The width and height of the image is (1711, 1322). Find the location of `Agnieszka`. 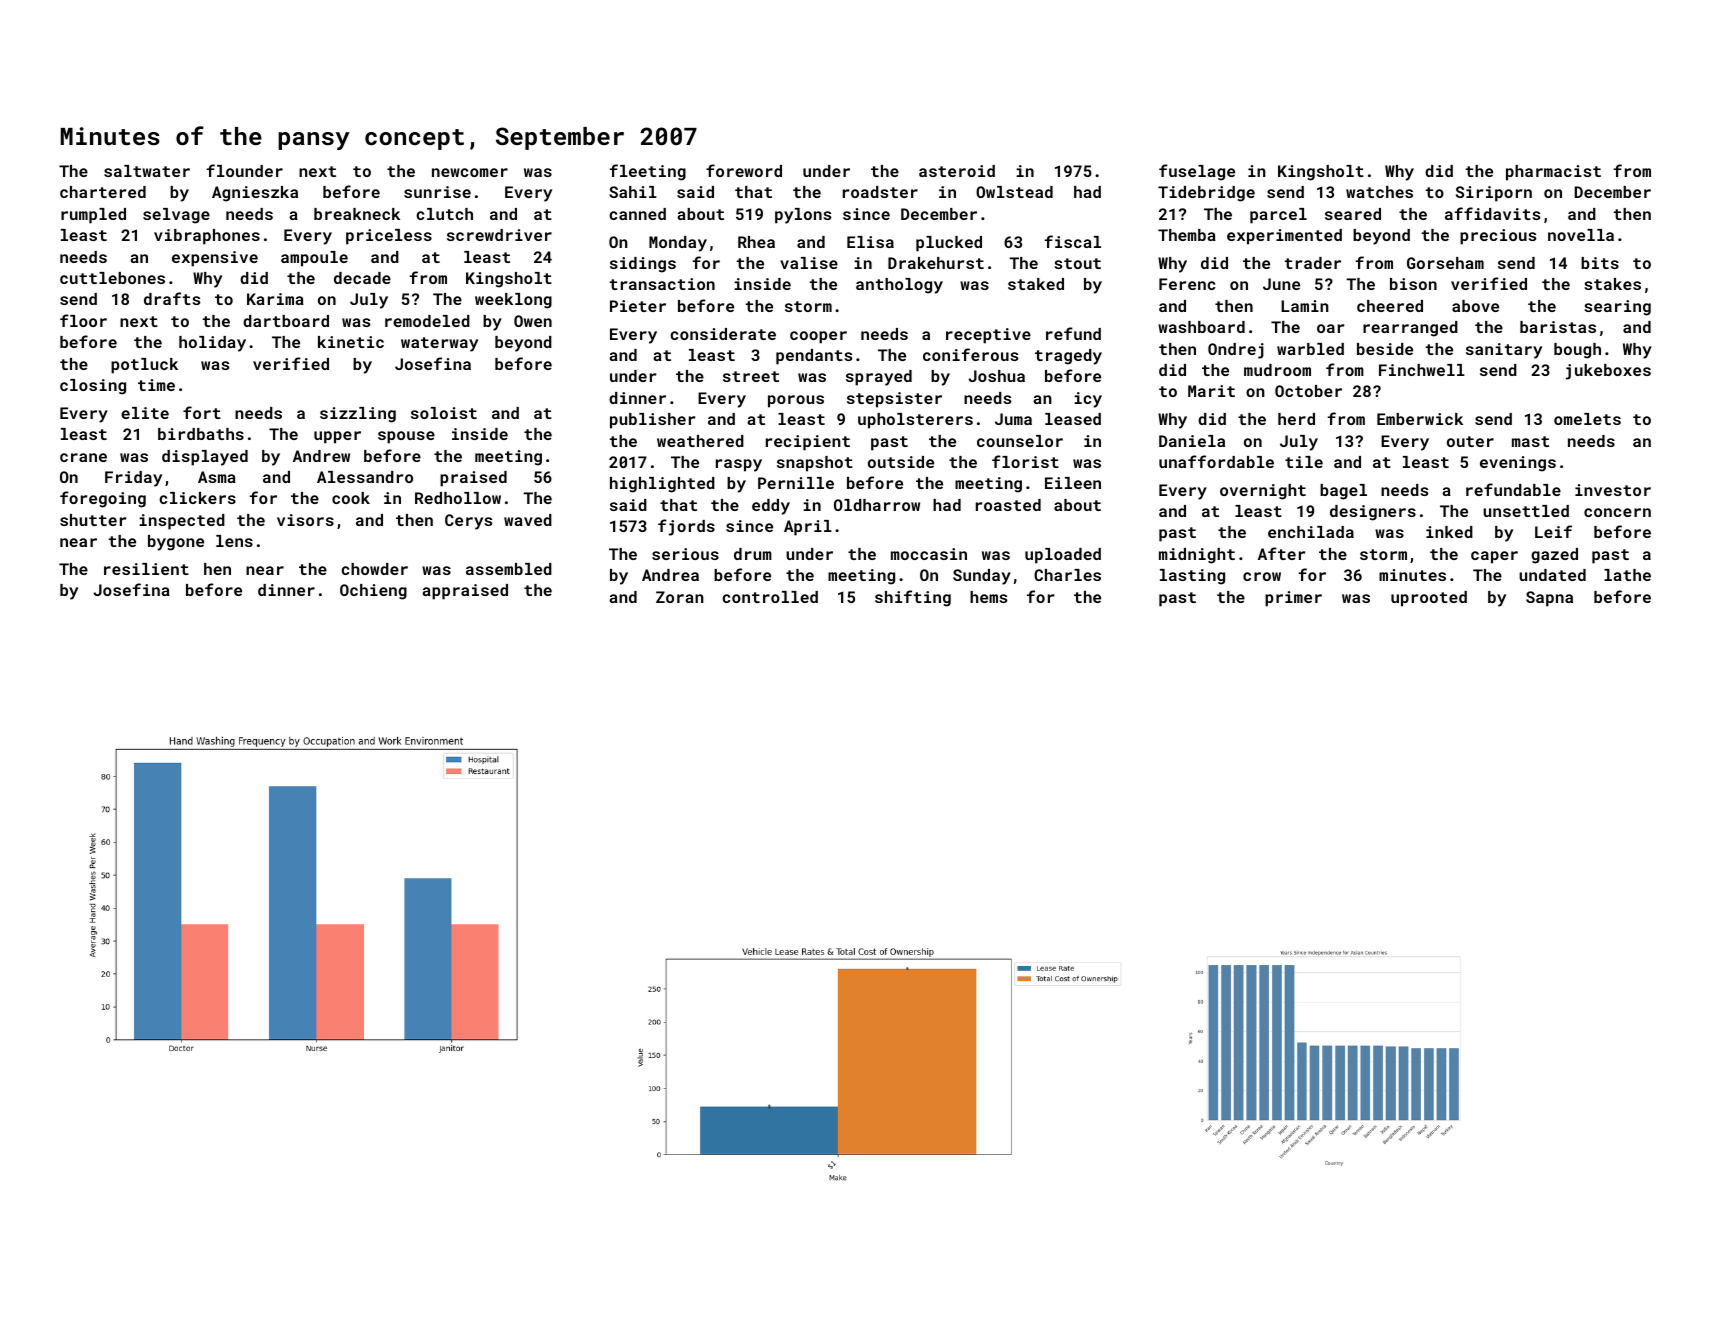

Agnieszka is located at coordinates (255, 194).
